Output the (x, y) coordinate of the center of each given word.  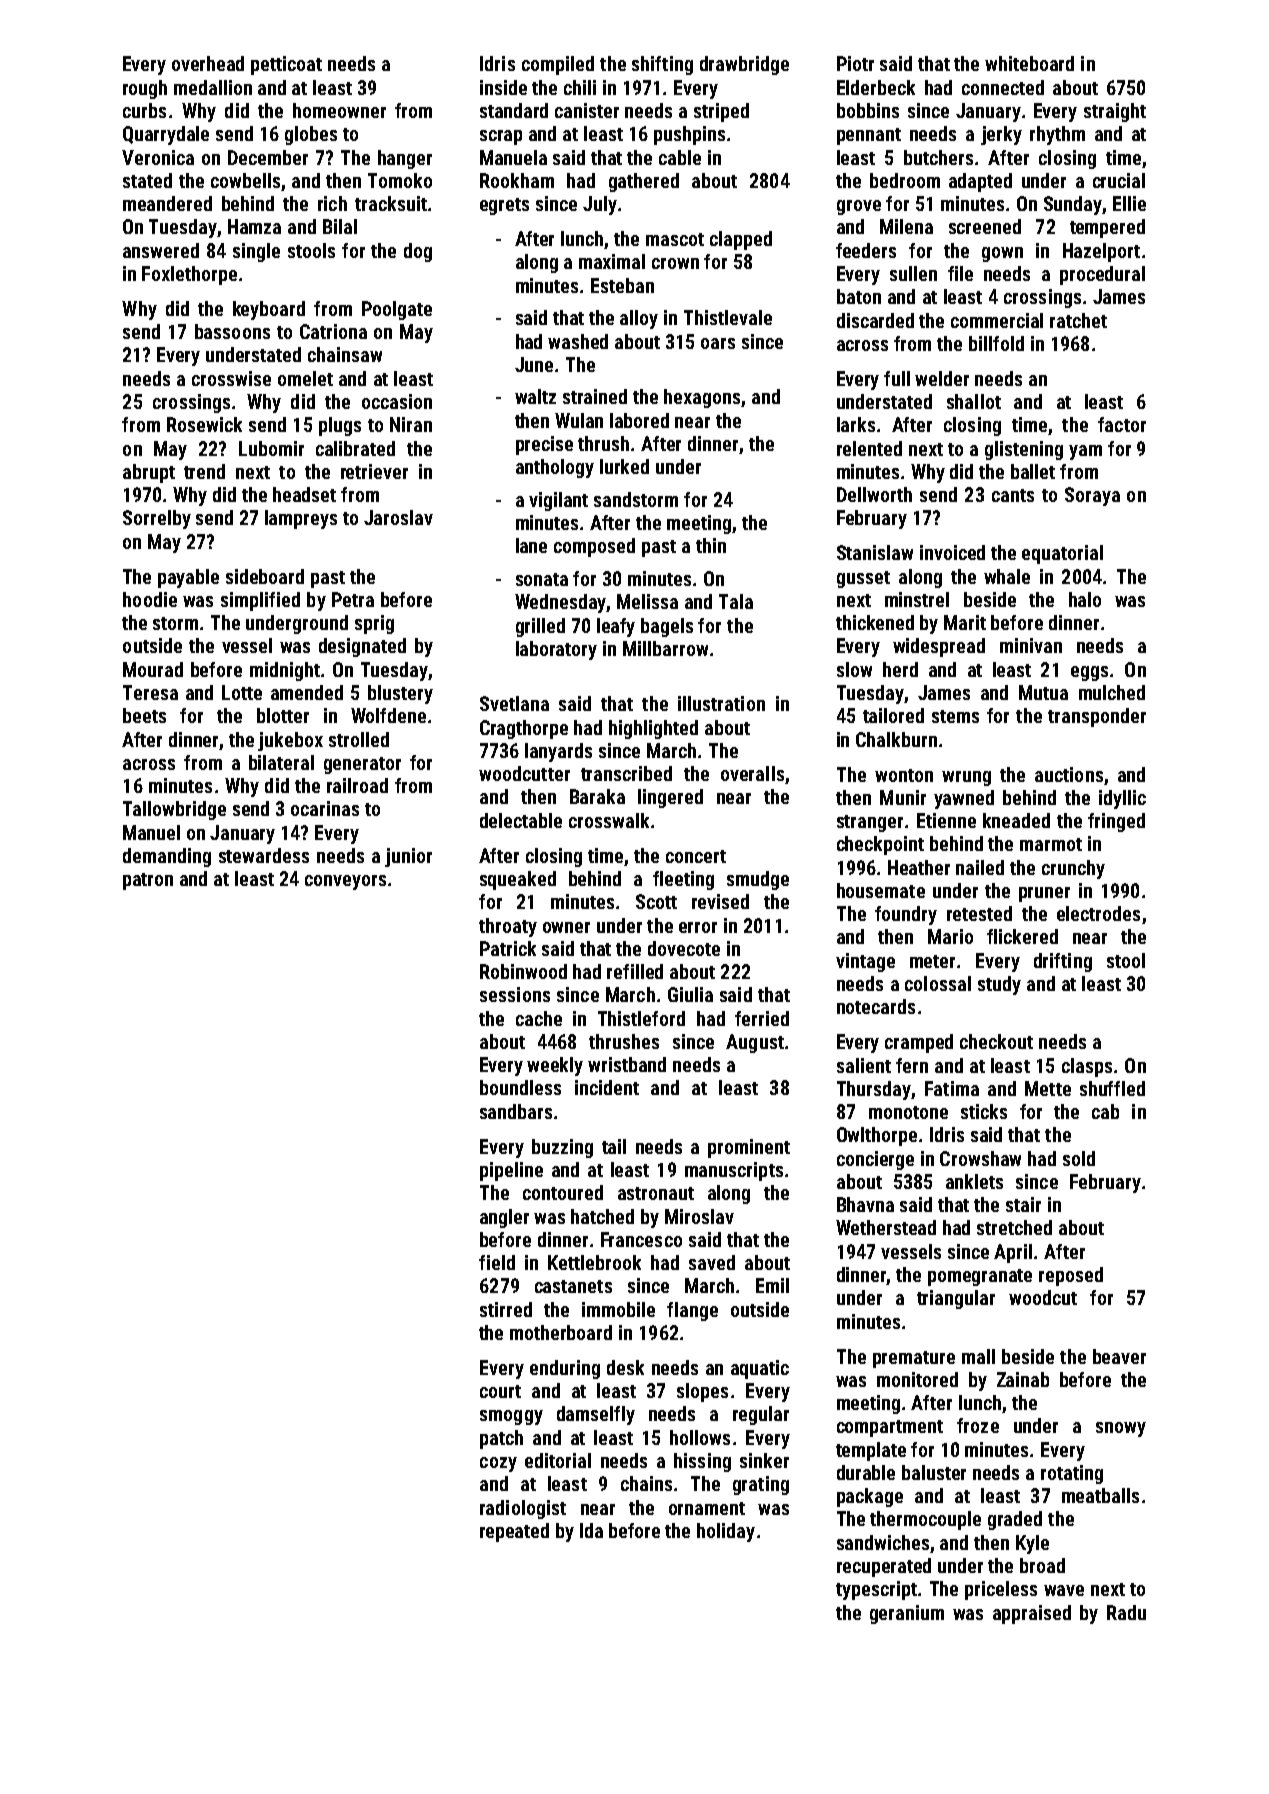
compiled (558, 65)
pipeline (511, 1171)
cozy (498, 1464)
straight (1115, 112)
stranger (870, 823)
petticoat (286, 65)
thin (711, 545)
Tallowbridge (174, 810)
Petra (353, 599)
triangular (956, 1299)
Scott (656, 901)
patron (148, 881)
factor (1122, 424)
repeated (514, 1532)
